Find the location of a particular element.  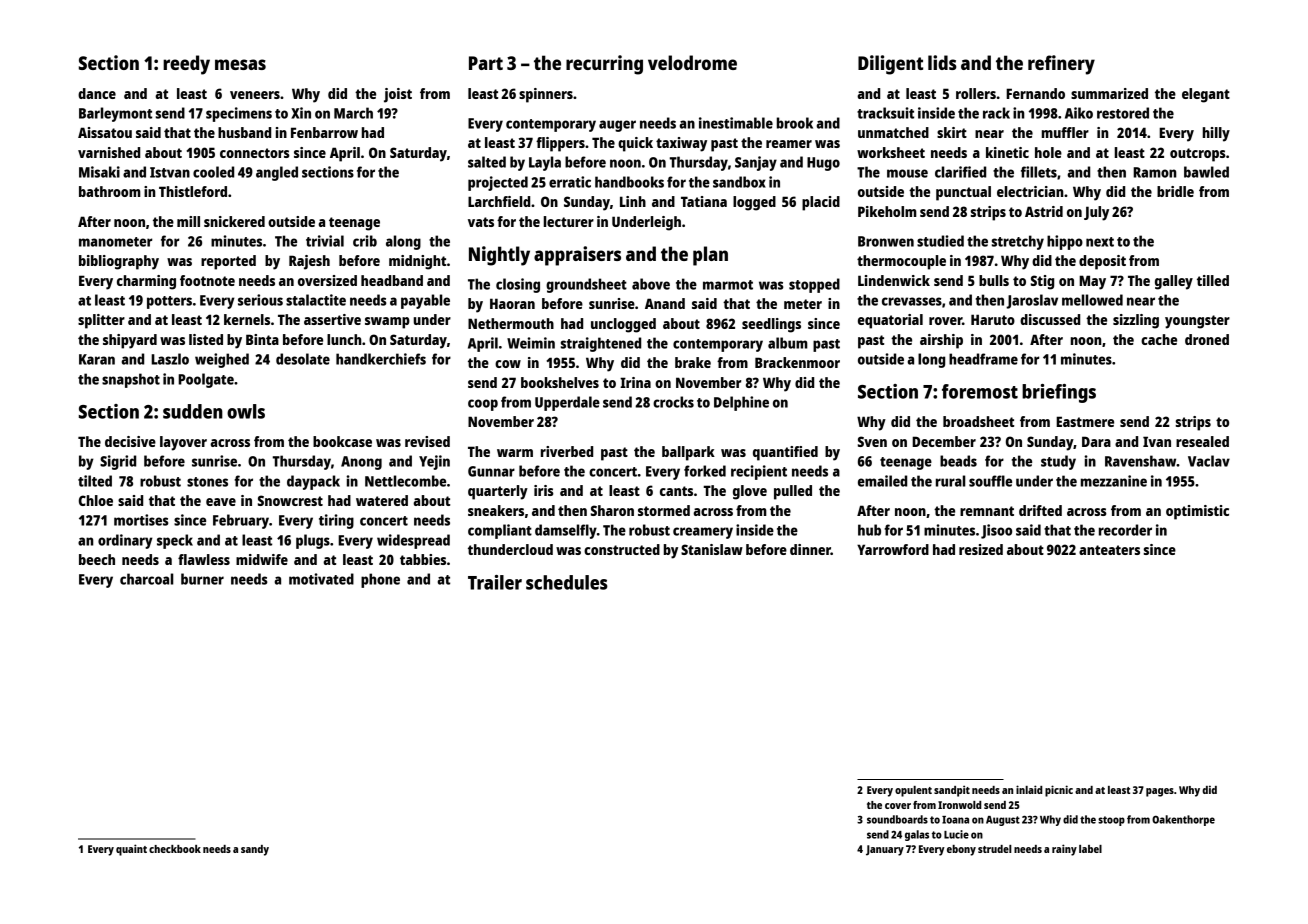

mesas is located at coordinates (240, 64).
